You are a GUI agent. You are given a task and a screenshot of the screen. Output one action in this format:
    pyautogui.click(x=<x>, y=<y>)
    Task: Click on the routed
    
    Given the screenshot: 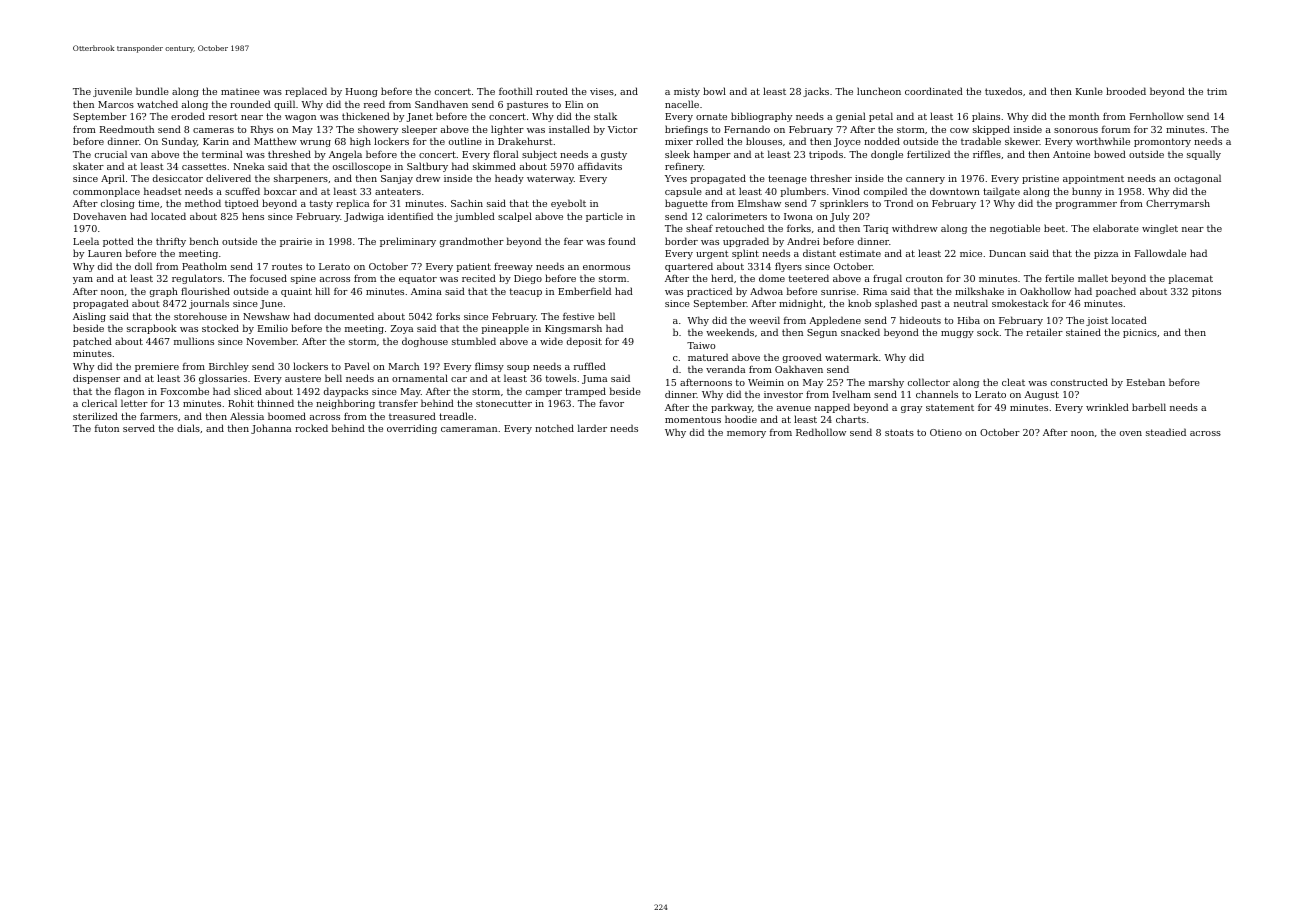 What is the action you would take?
    pyautogui.click(x=552, y=91)
